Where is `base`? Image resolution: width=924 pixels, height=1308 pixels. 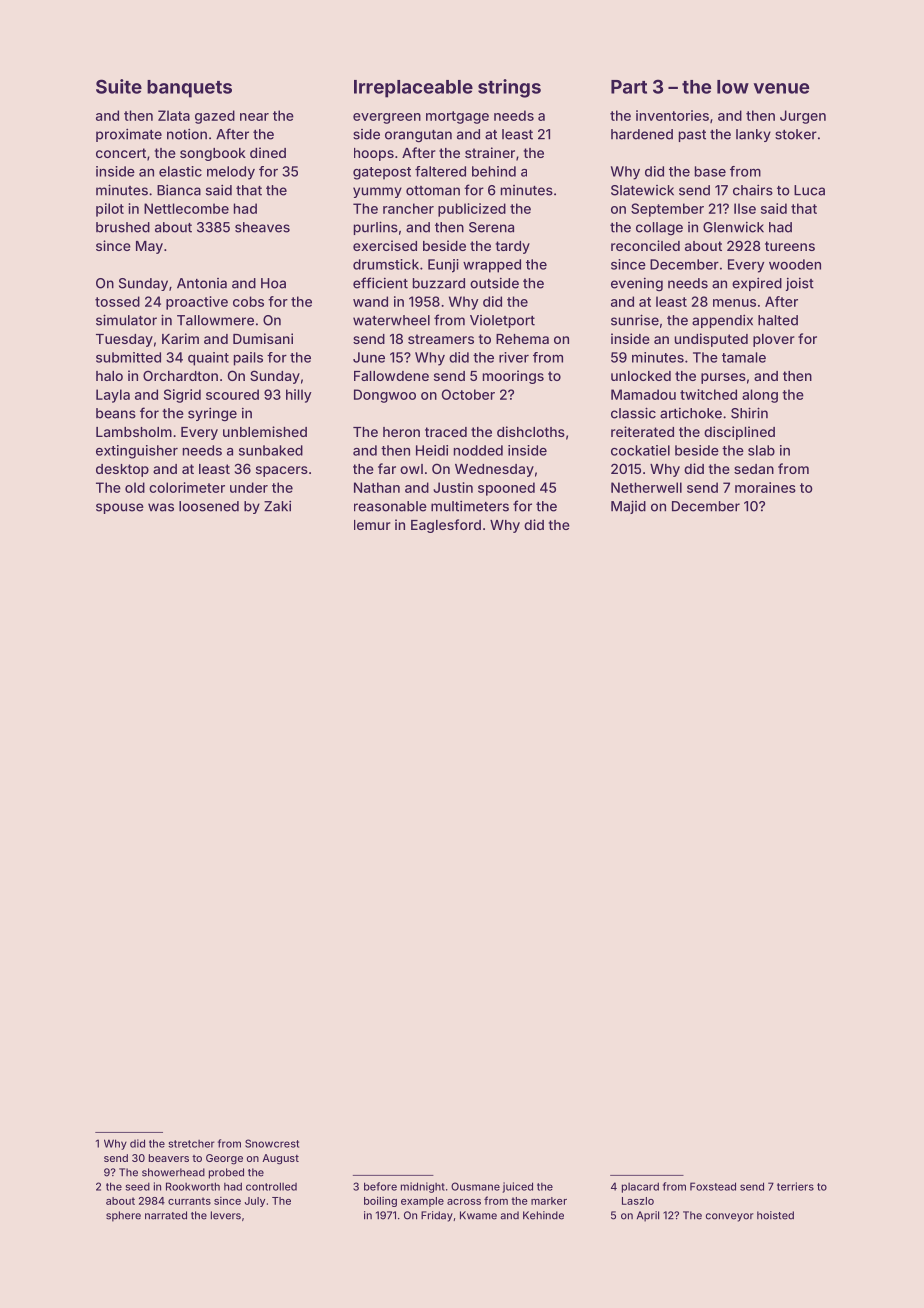 base is located at coordinates (710, 171).
